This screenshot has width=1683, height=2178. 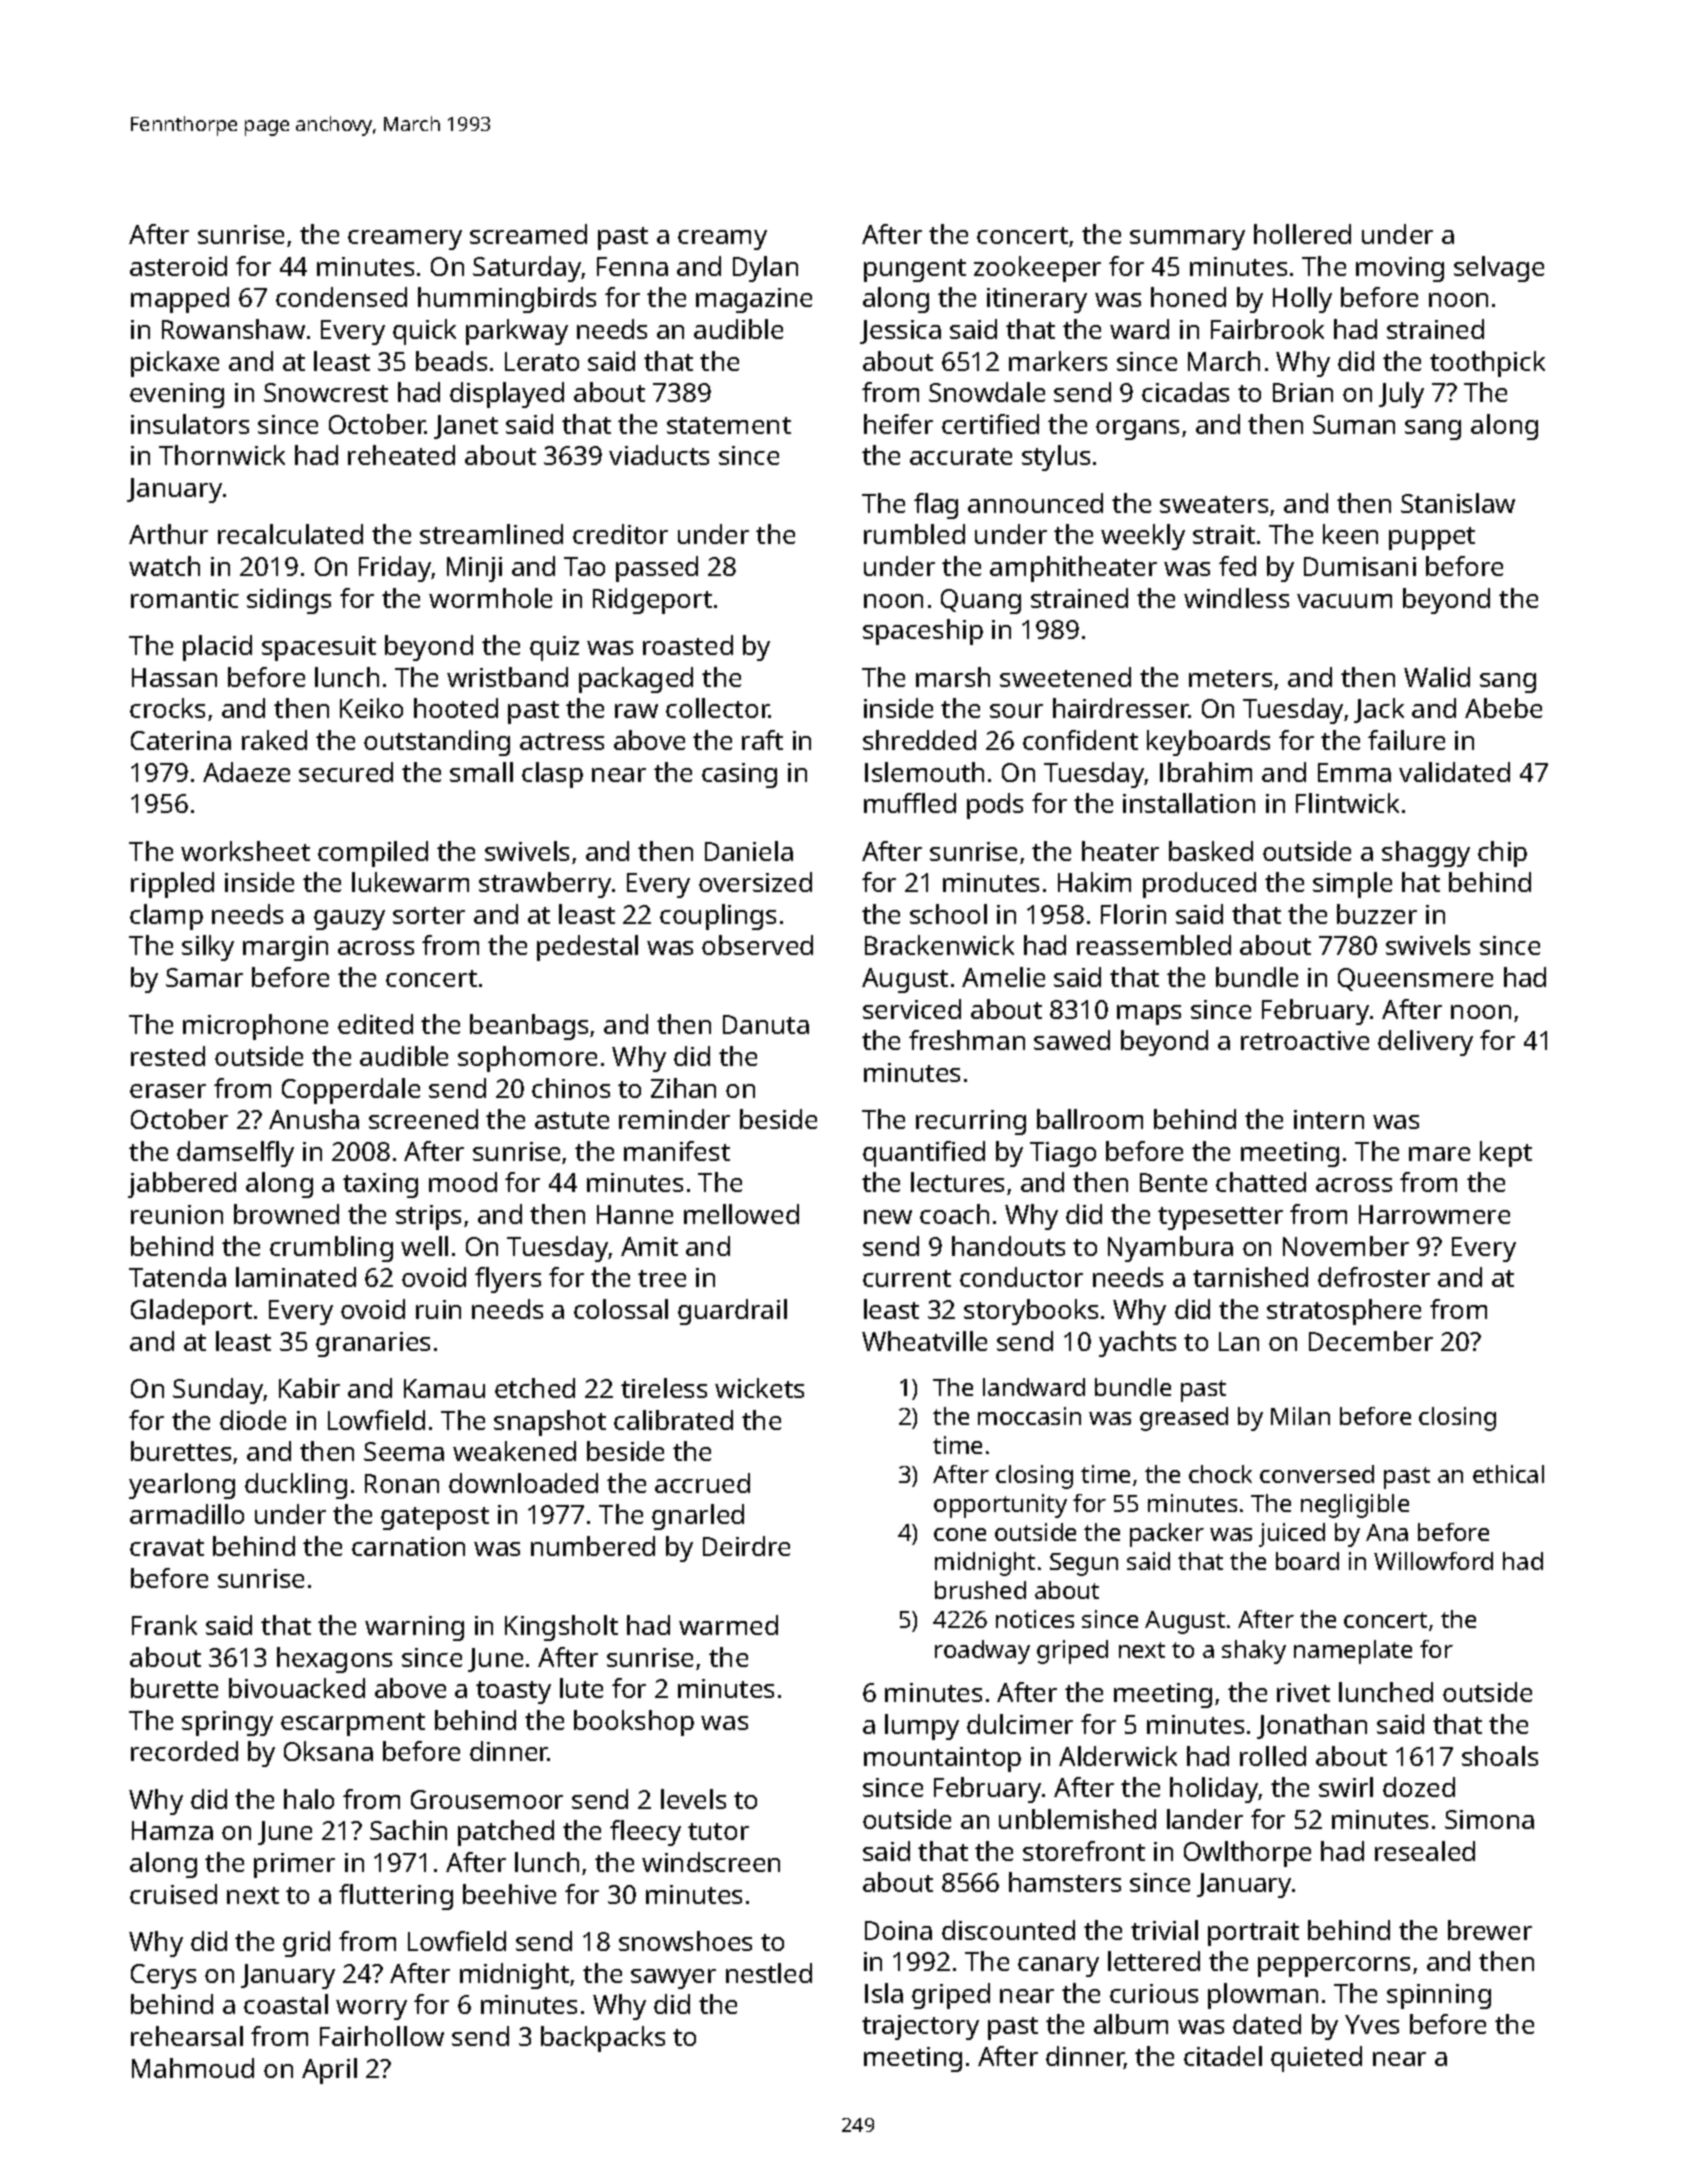 I want to click on negligible, so click(x=1355, y=1506).
